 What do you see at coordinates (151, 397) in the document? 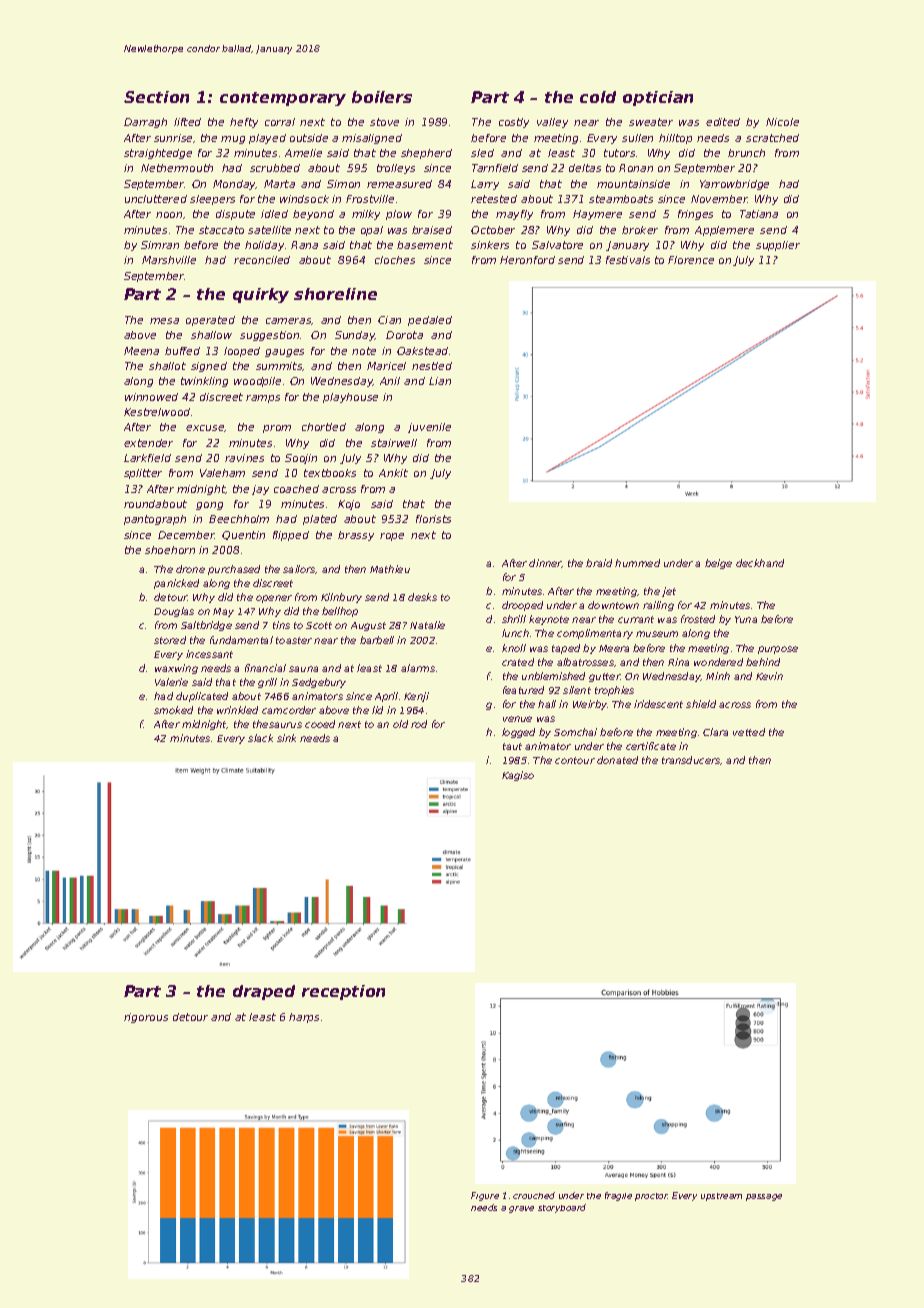
I see `winnowed` at bounding box center [151, 397].
